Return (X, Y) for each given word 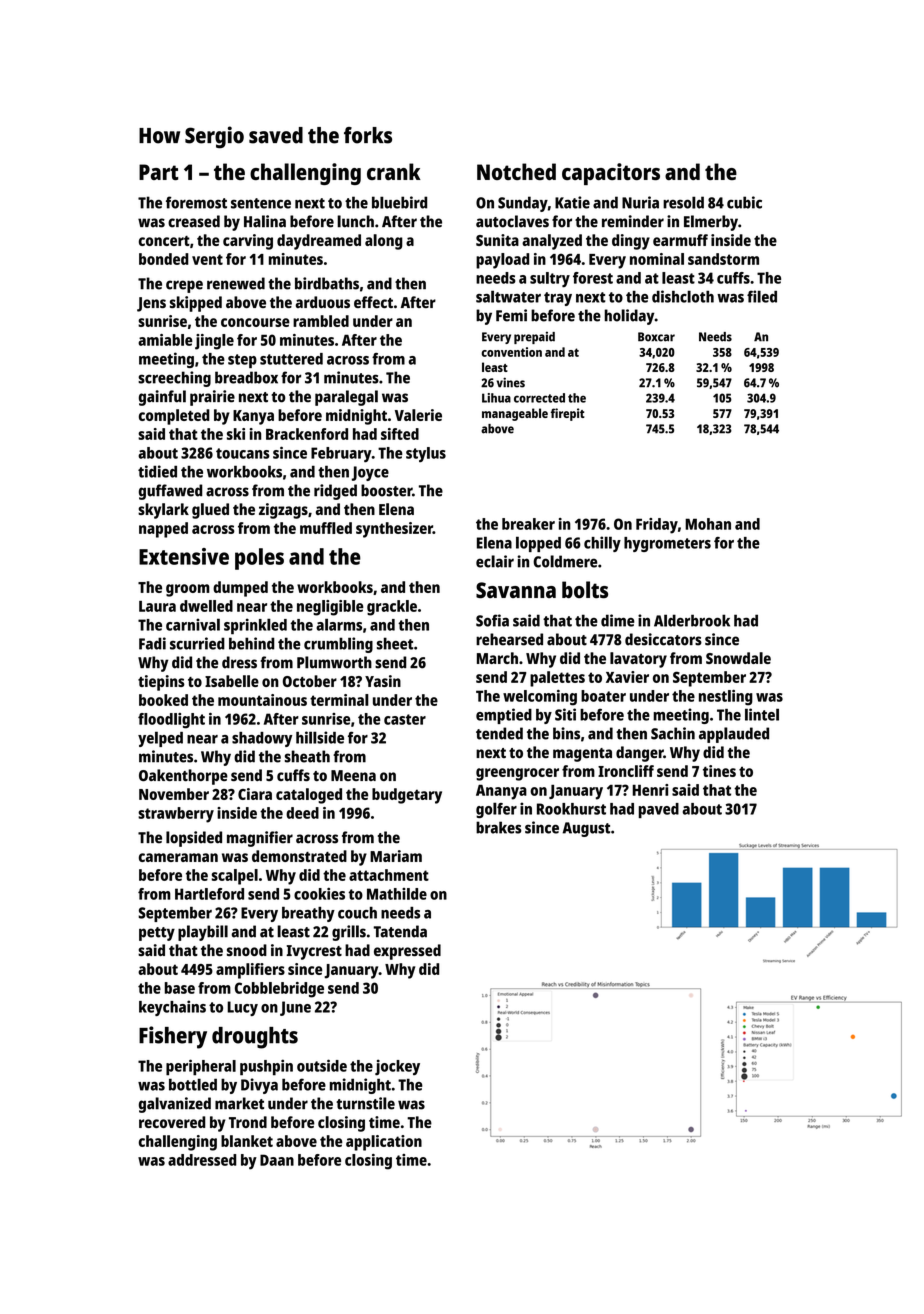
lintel (762, 714)
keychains (172, 1008)
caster (405, 719)
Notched (516, 171)
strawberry (176, 815)
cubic (744, 202)
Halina (265, 221)
